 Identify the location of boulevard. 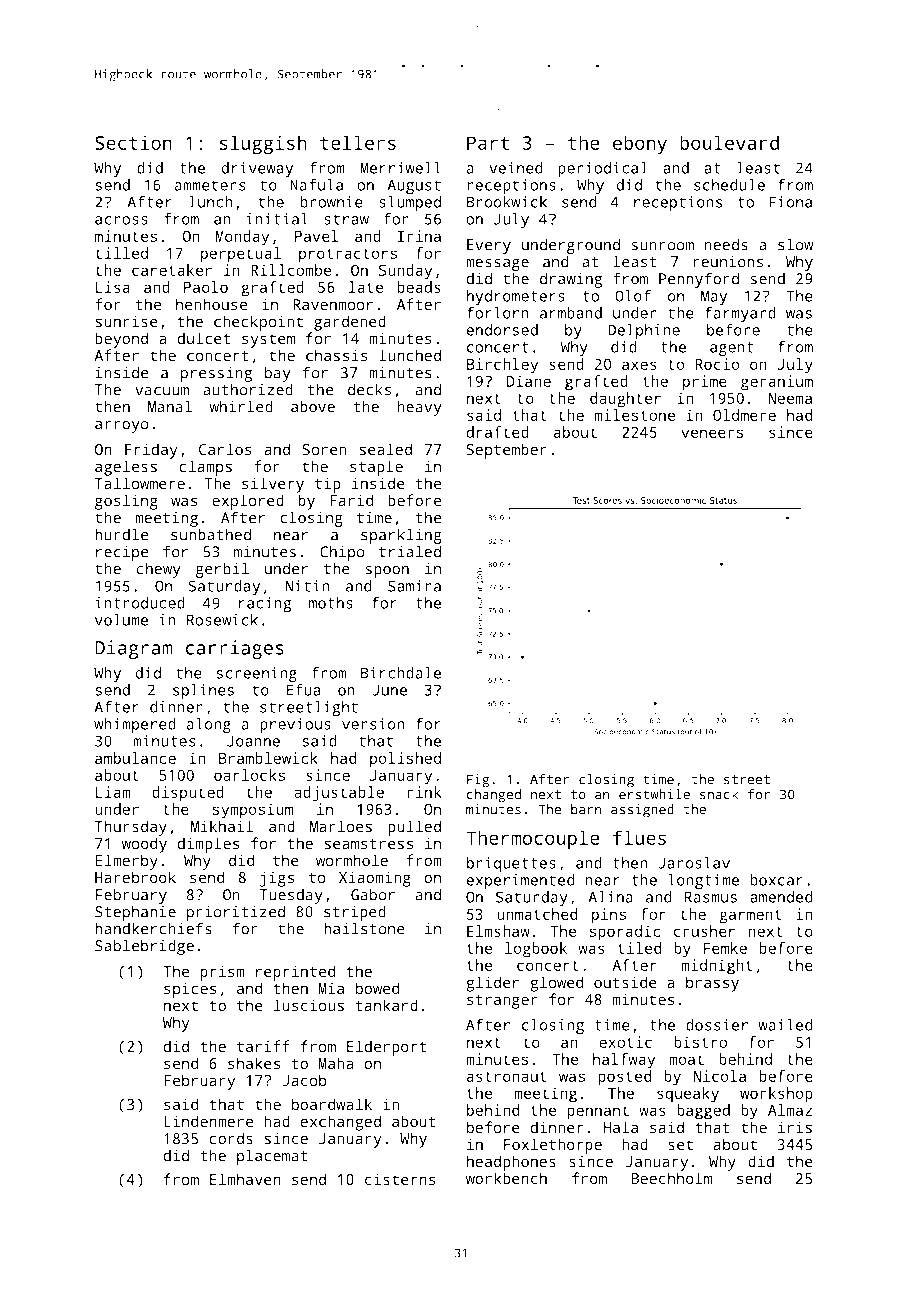
(729, 142).
